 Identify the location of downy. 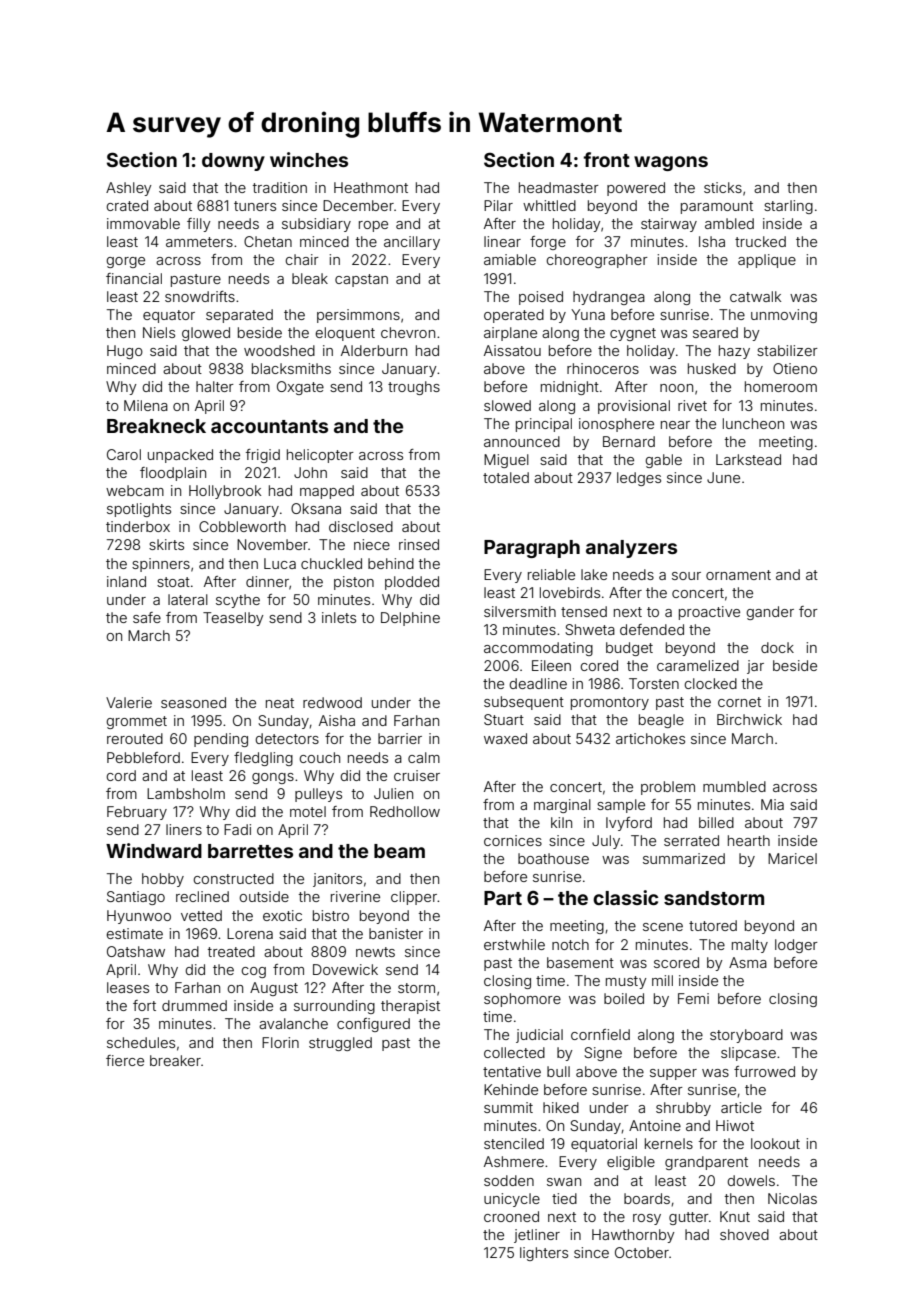
(233, 162).
